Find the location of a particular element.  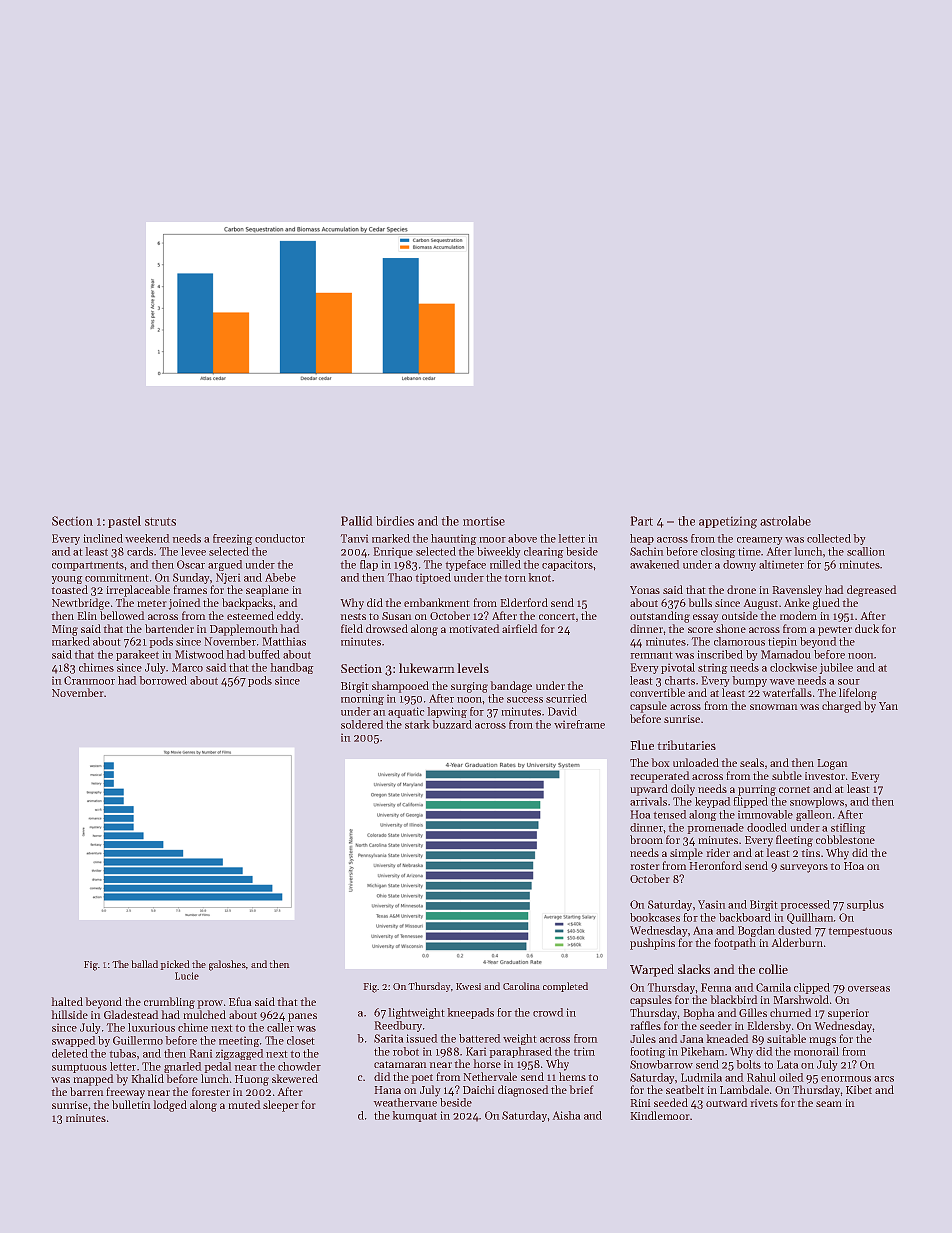

astrolabe is located at coordinates (785, 521).
